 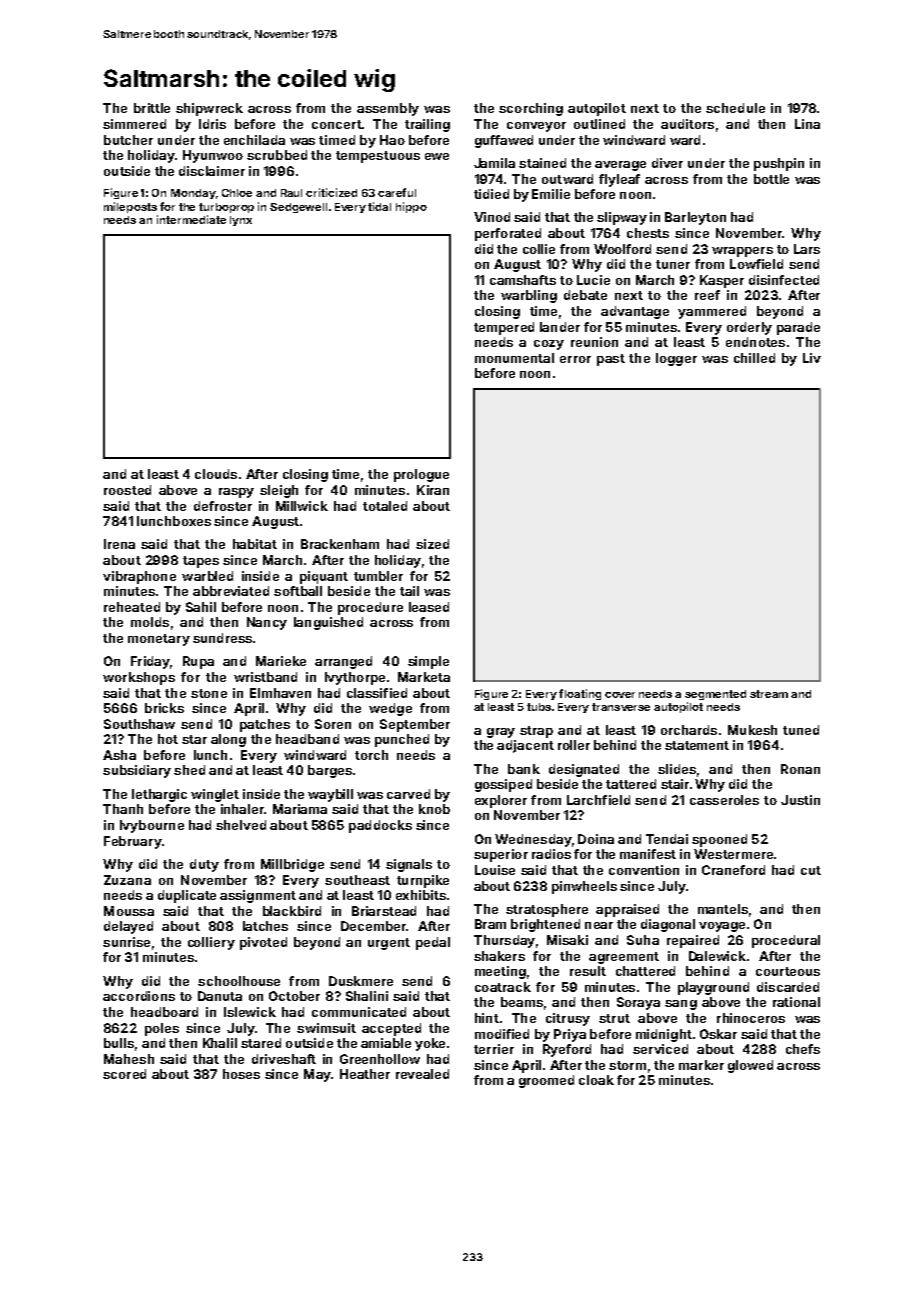 What do you see at coordinates (201, 562) in the document?
I see `tapes` at bounding box center [201, 562].
